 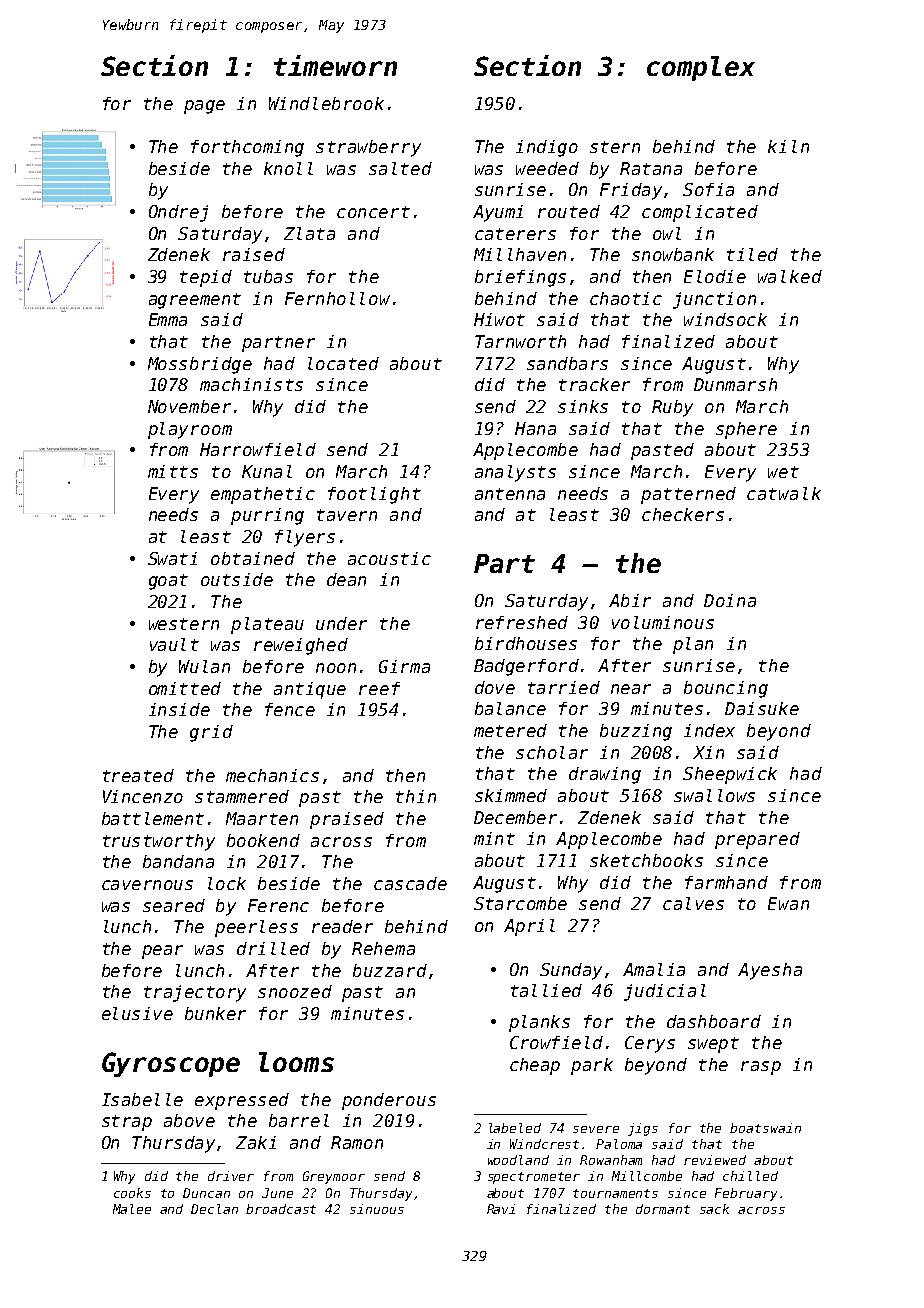 I want to click on Ondrej, so click(x=178, y=213).
